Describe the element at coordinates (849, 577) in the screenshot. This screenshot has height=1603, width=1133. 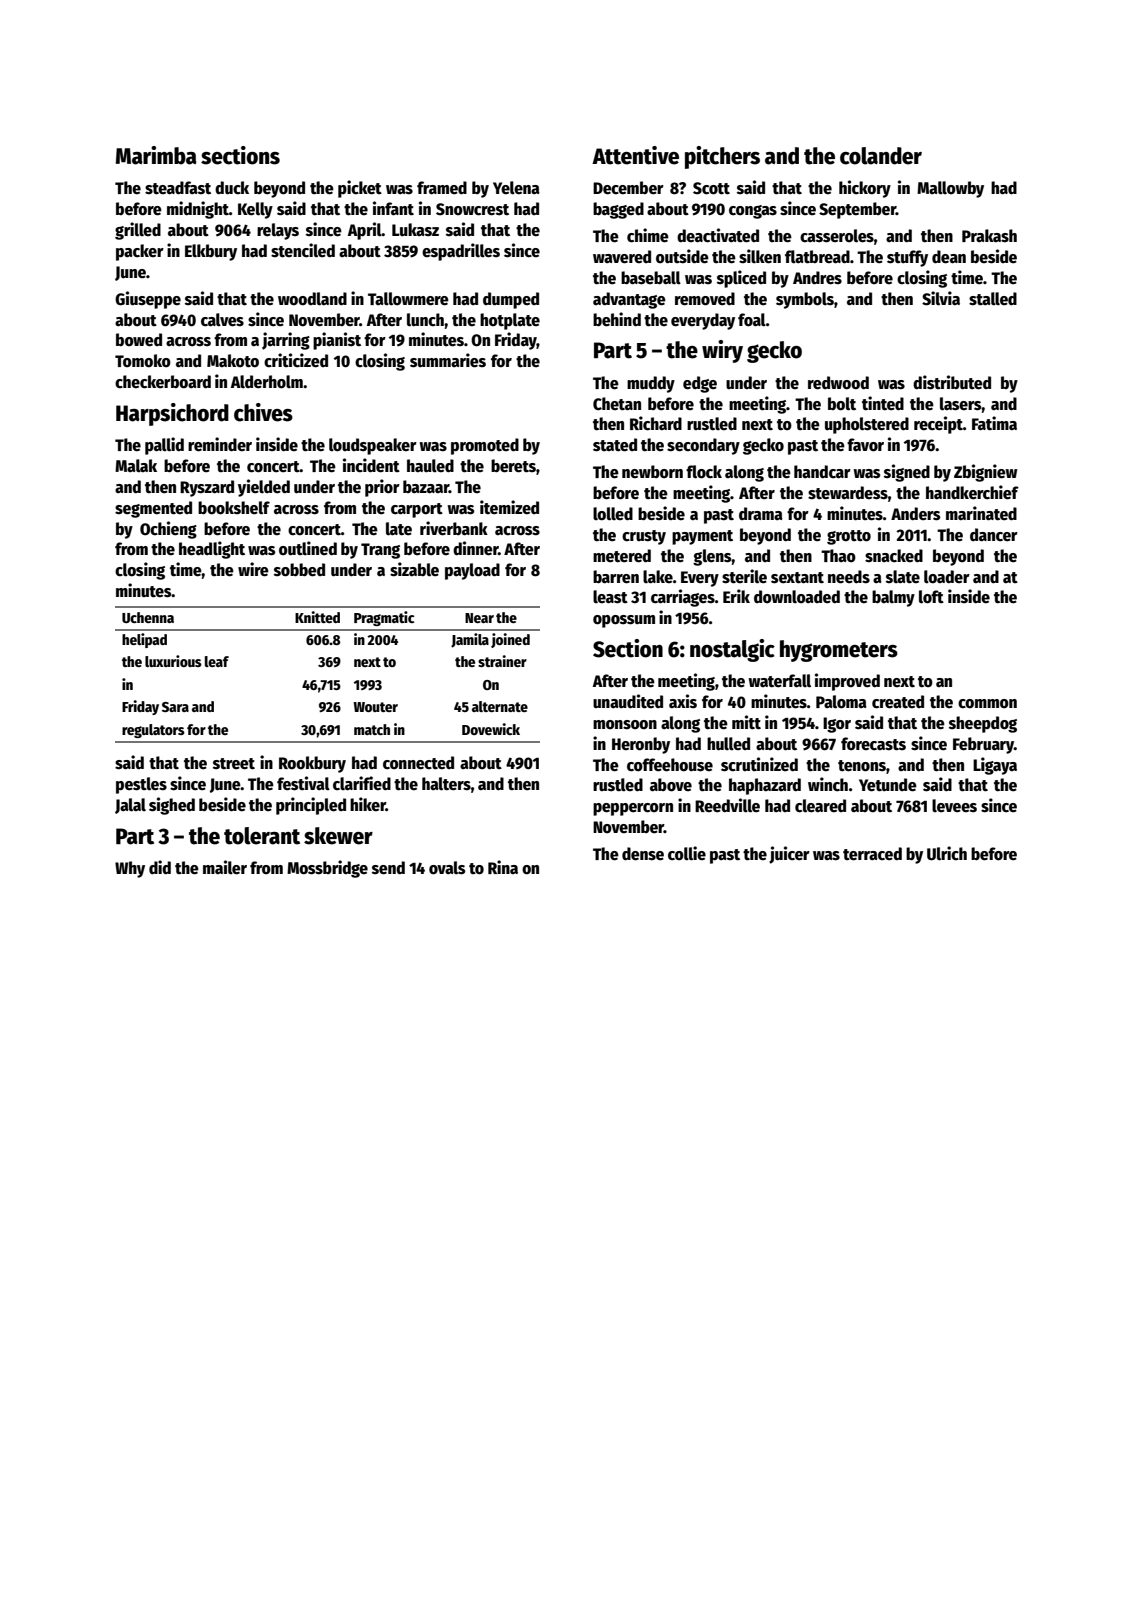
I see `needs` at that location.
